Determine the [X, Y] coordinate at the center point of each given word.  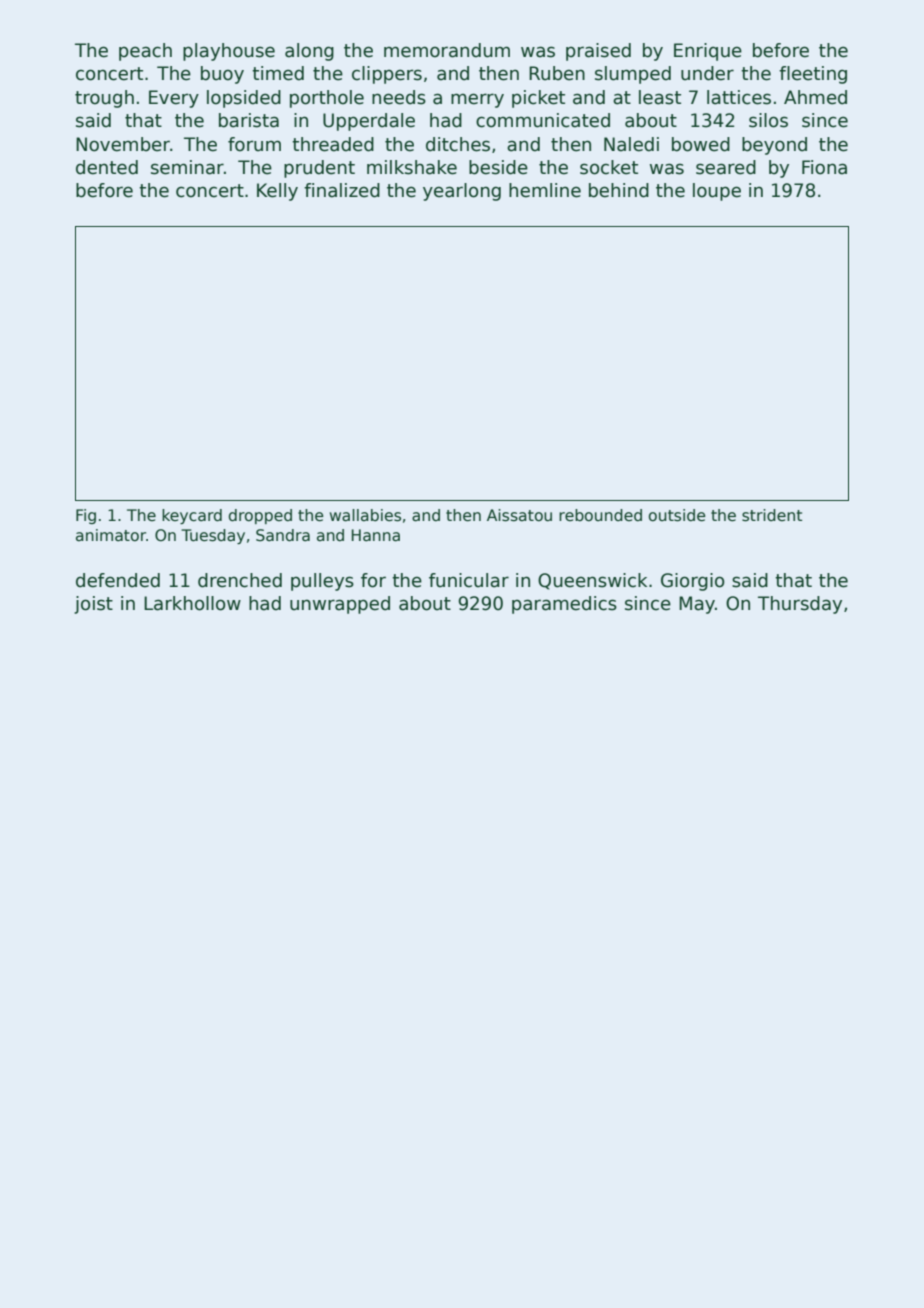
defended [118, 580]
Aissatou [519, 515]
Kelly [277, 192]
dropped [260, 516]
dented [107, 167]
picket [538, 99]
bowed [701, 144]
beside [498, 167]
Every [174, 99]
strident [772, 515]
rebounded [600, 515]
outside [677, 515]
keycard [192, 516]
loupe [717, 192]
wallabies [365, 515]
